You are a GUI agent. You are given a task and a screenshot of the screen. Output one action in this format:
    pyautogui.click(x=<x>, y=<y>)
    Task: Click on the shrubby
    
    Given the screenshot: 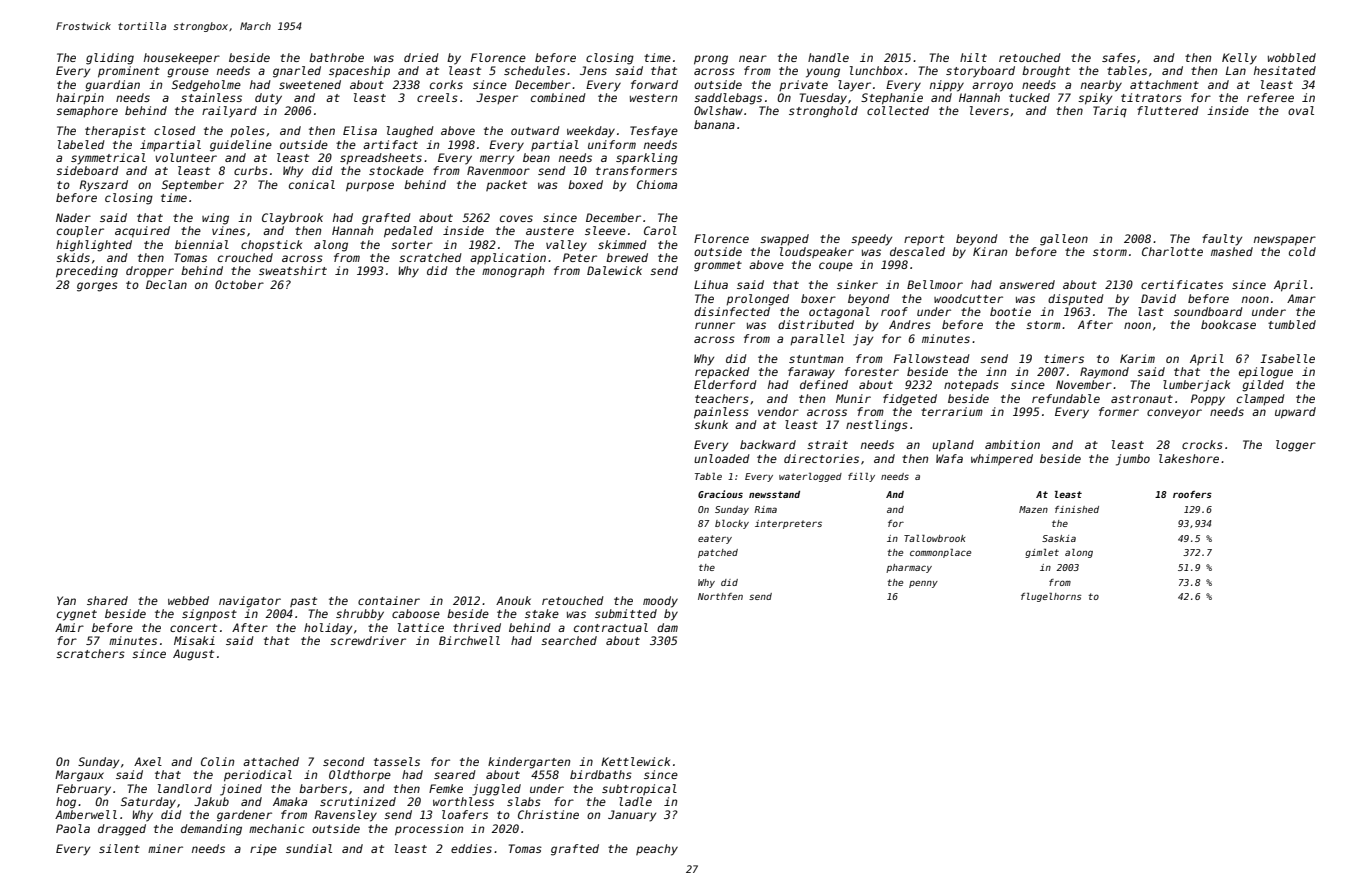 What is the action you would take?
    pyautogui.click(x=360, y=615)
